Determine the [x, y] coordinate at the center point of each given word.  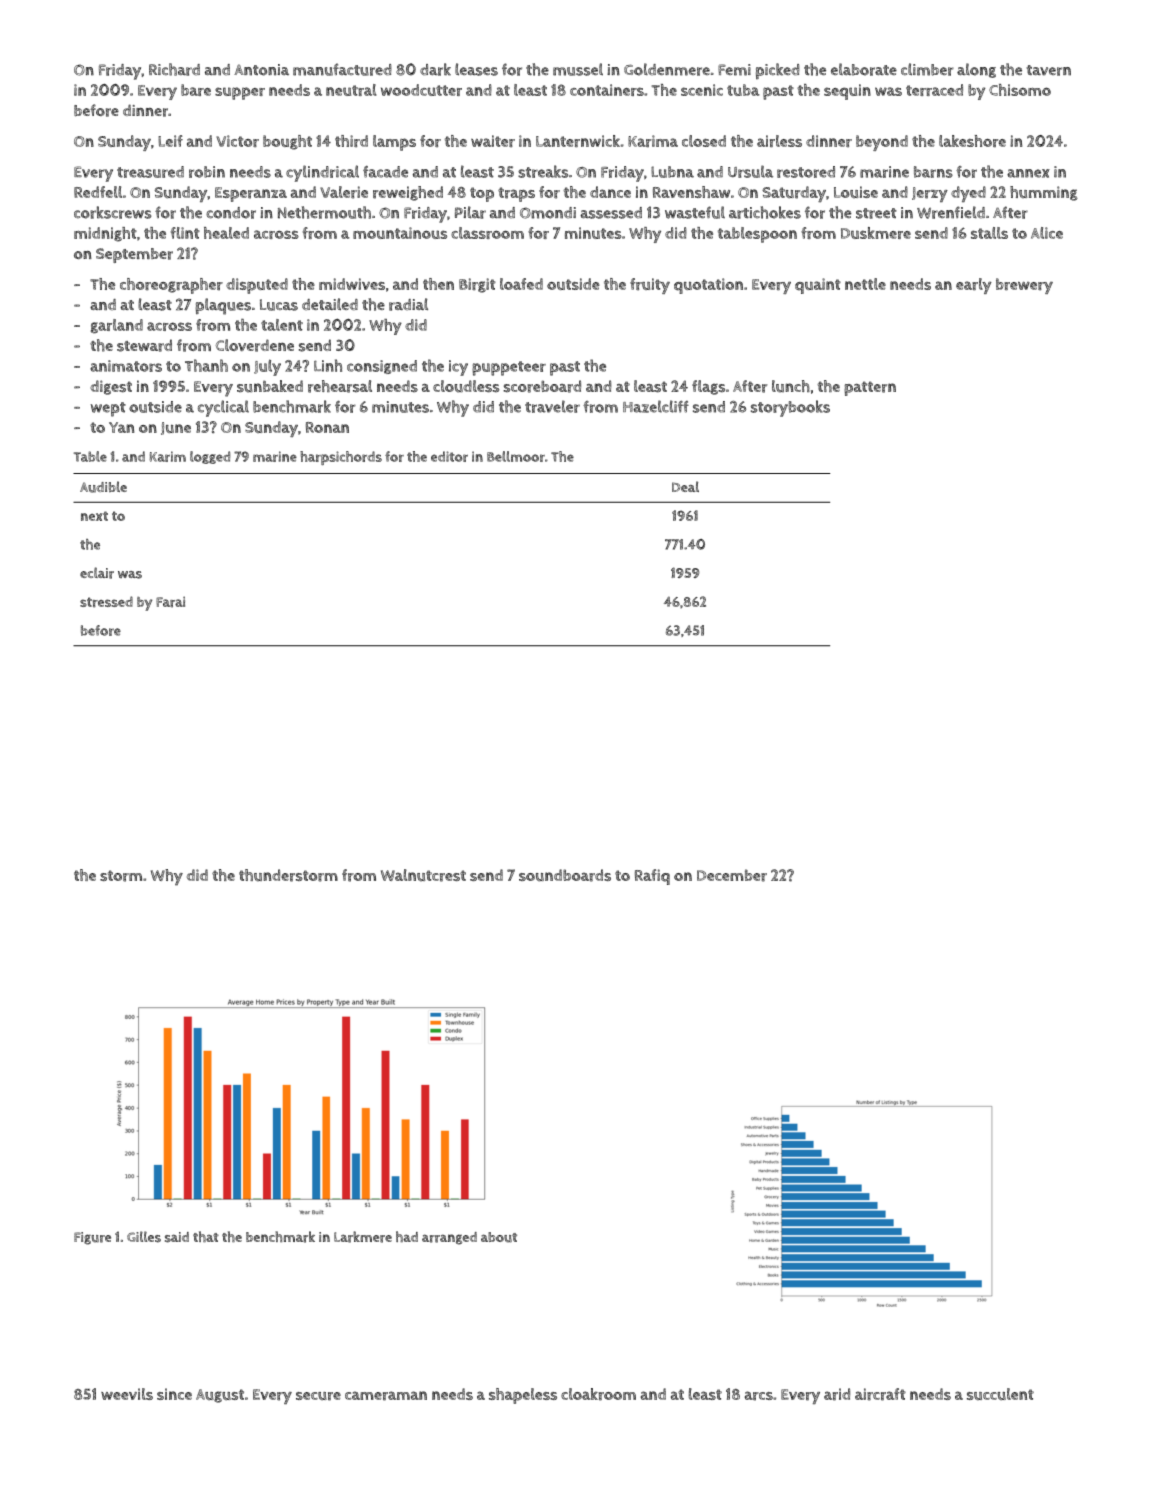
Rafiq [652, 877]
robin [207, 172]
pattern [870, 388]
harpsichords [341, 458]
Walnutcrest [423, 875]
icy [458, 368]
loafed [521, 284]
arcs [759, 1396]
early [974, 286]
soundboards [565, 875]
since [174, 1394]
